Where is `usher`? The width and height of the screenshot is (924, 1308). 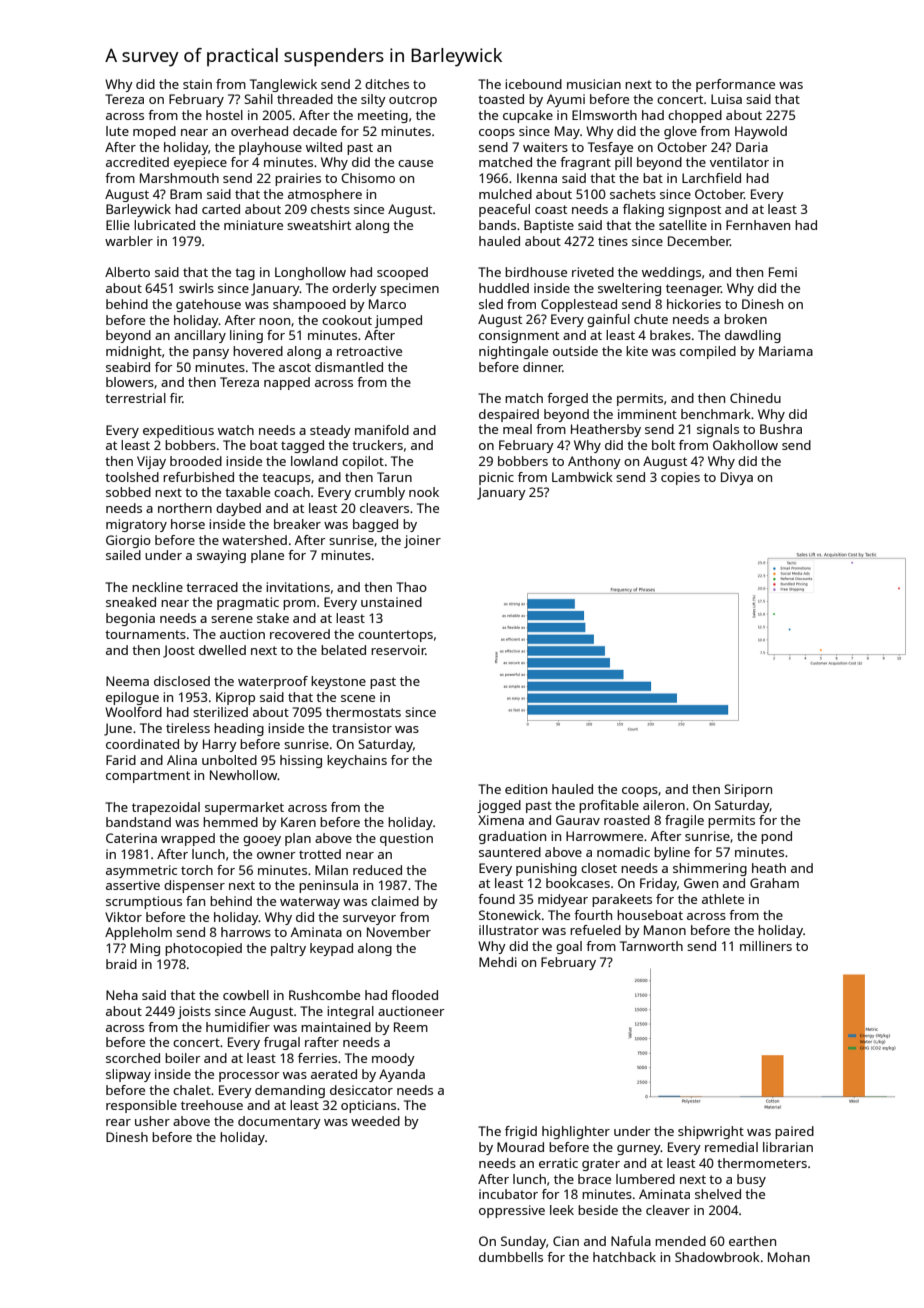
usher is located at coordinates (152, 1121).
